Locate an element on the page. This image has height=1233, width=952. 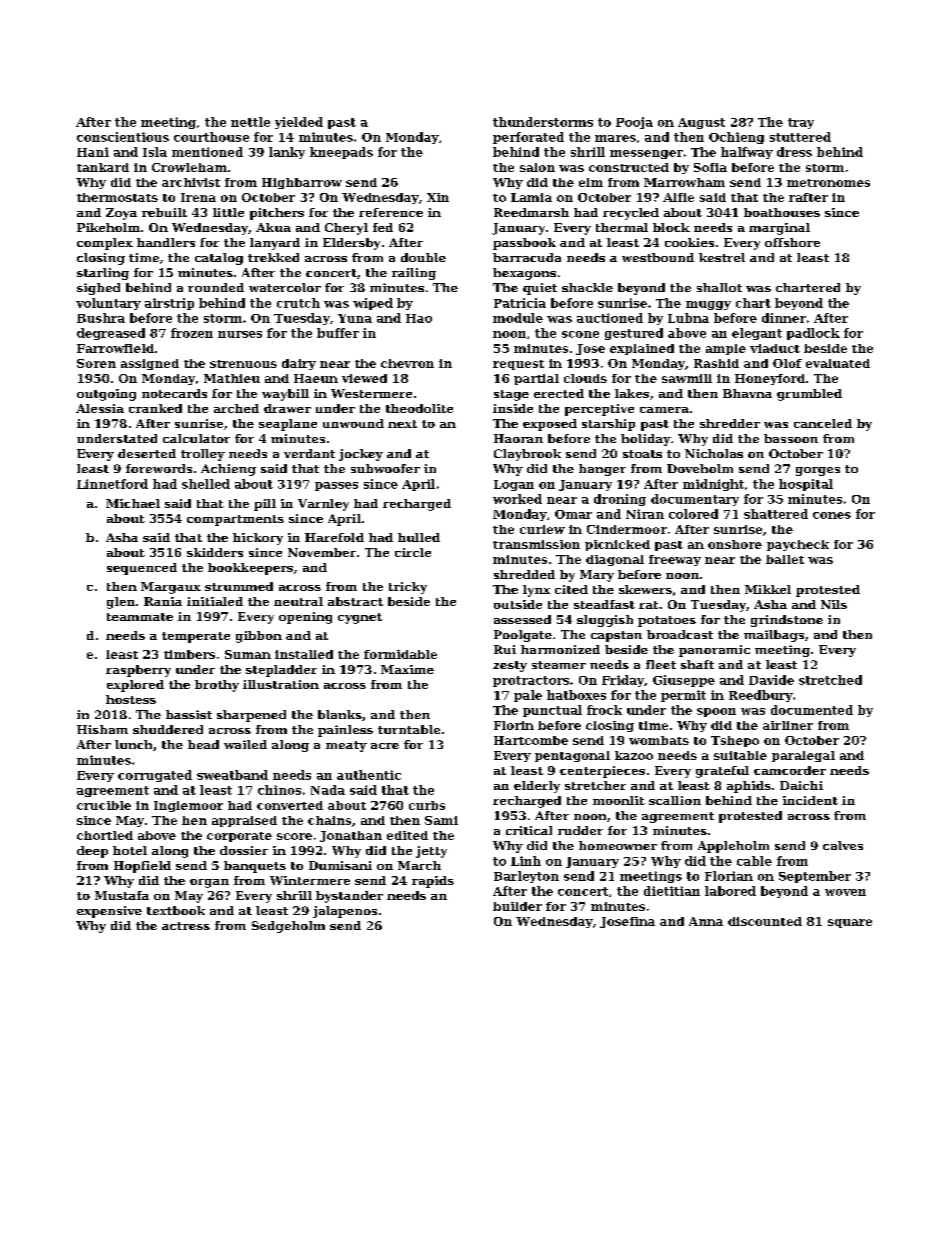
Achieng is located at coordinates (228, 470).
